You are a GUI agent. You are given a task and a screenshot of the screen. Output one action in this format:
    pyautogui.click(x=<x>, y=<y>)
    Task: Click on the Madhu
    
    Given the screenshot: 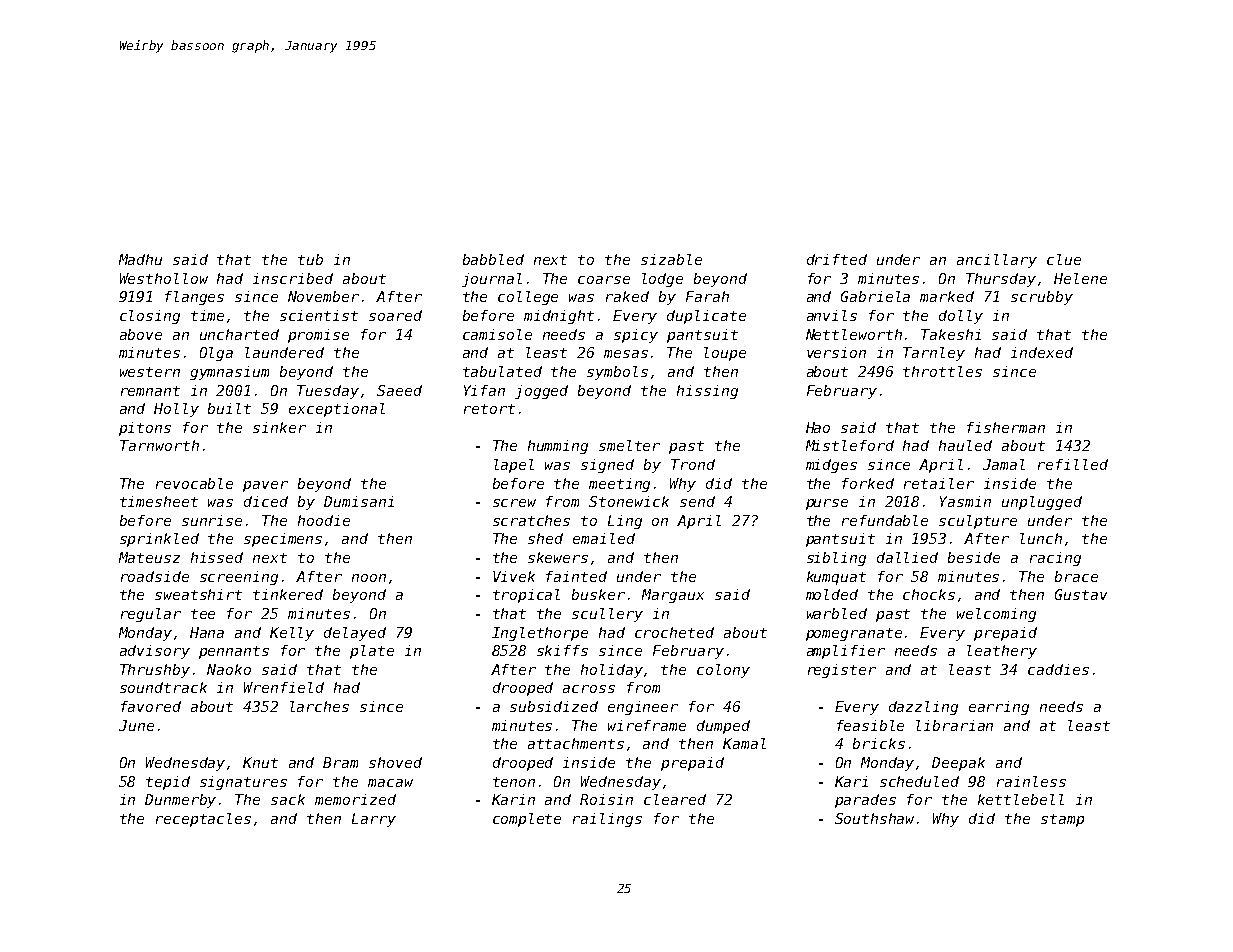 What is the action you would take?
    pyautogui.click(x=140, y=259)
